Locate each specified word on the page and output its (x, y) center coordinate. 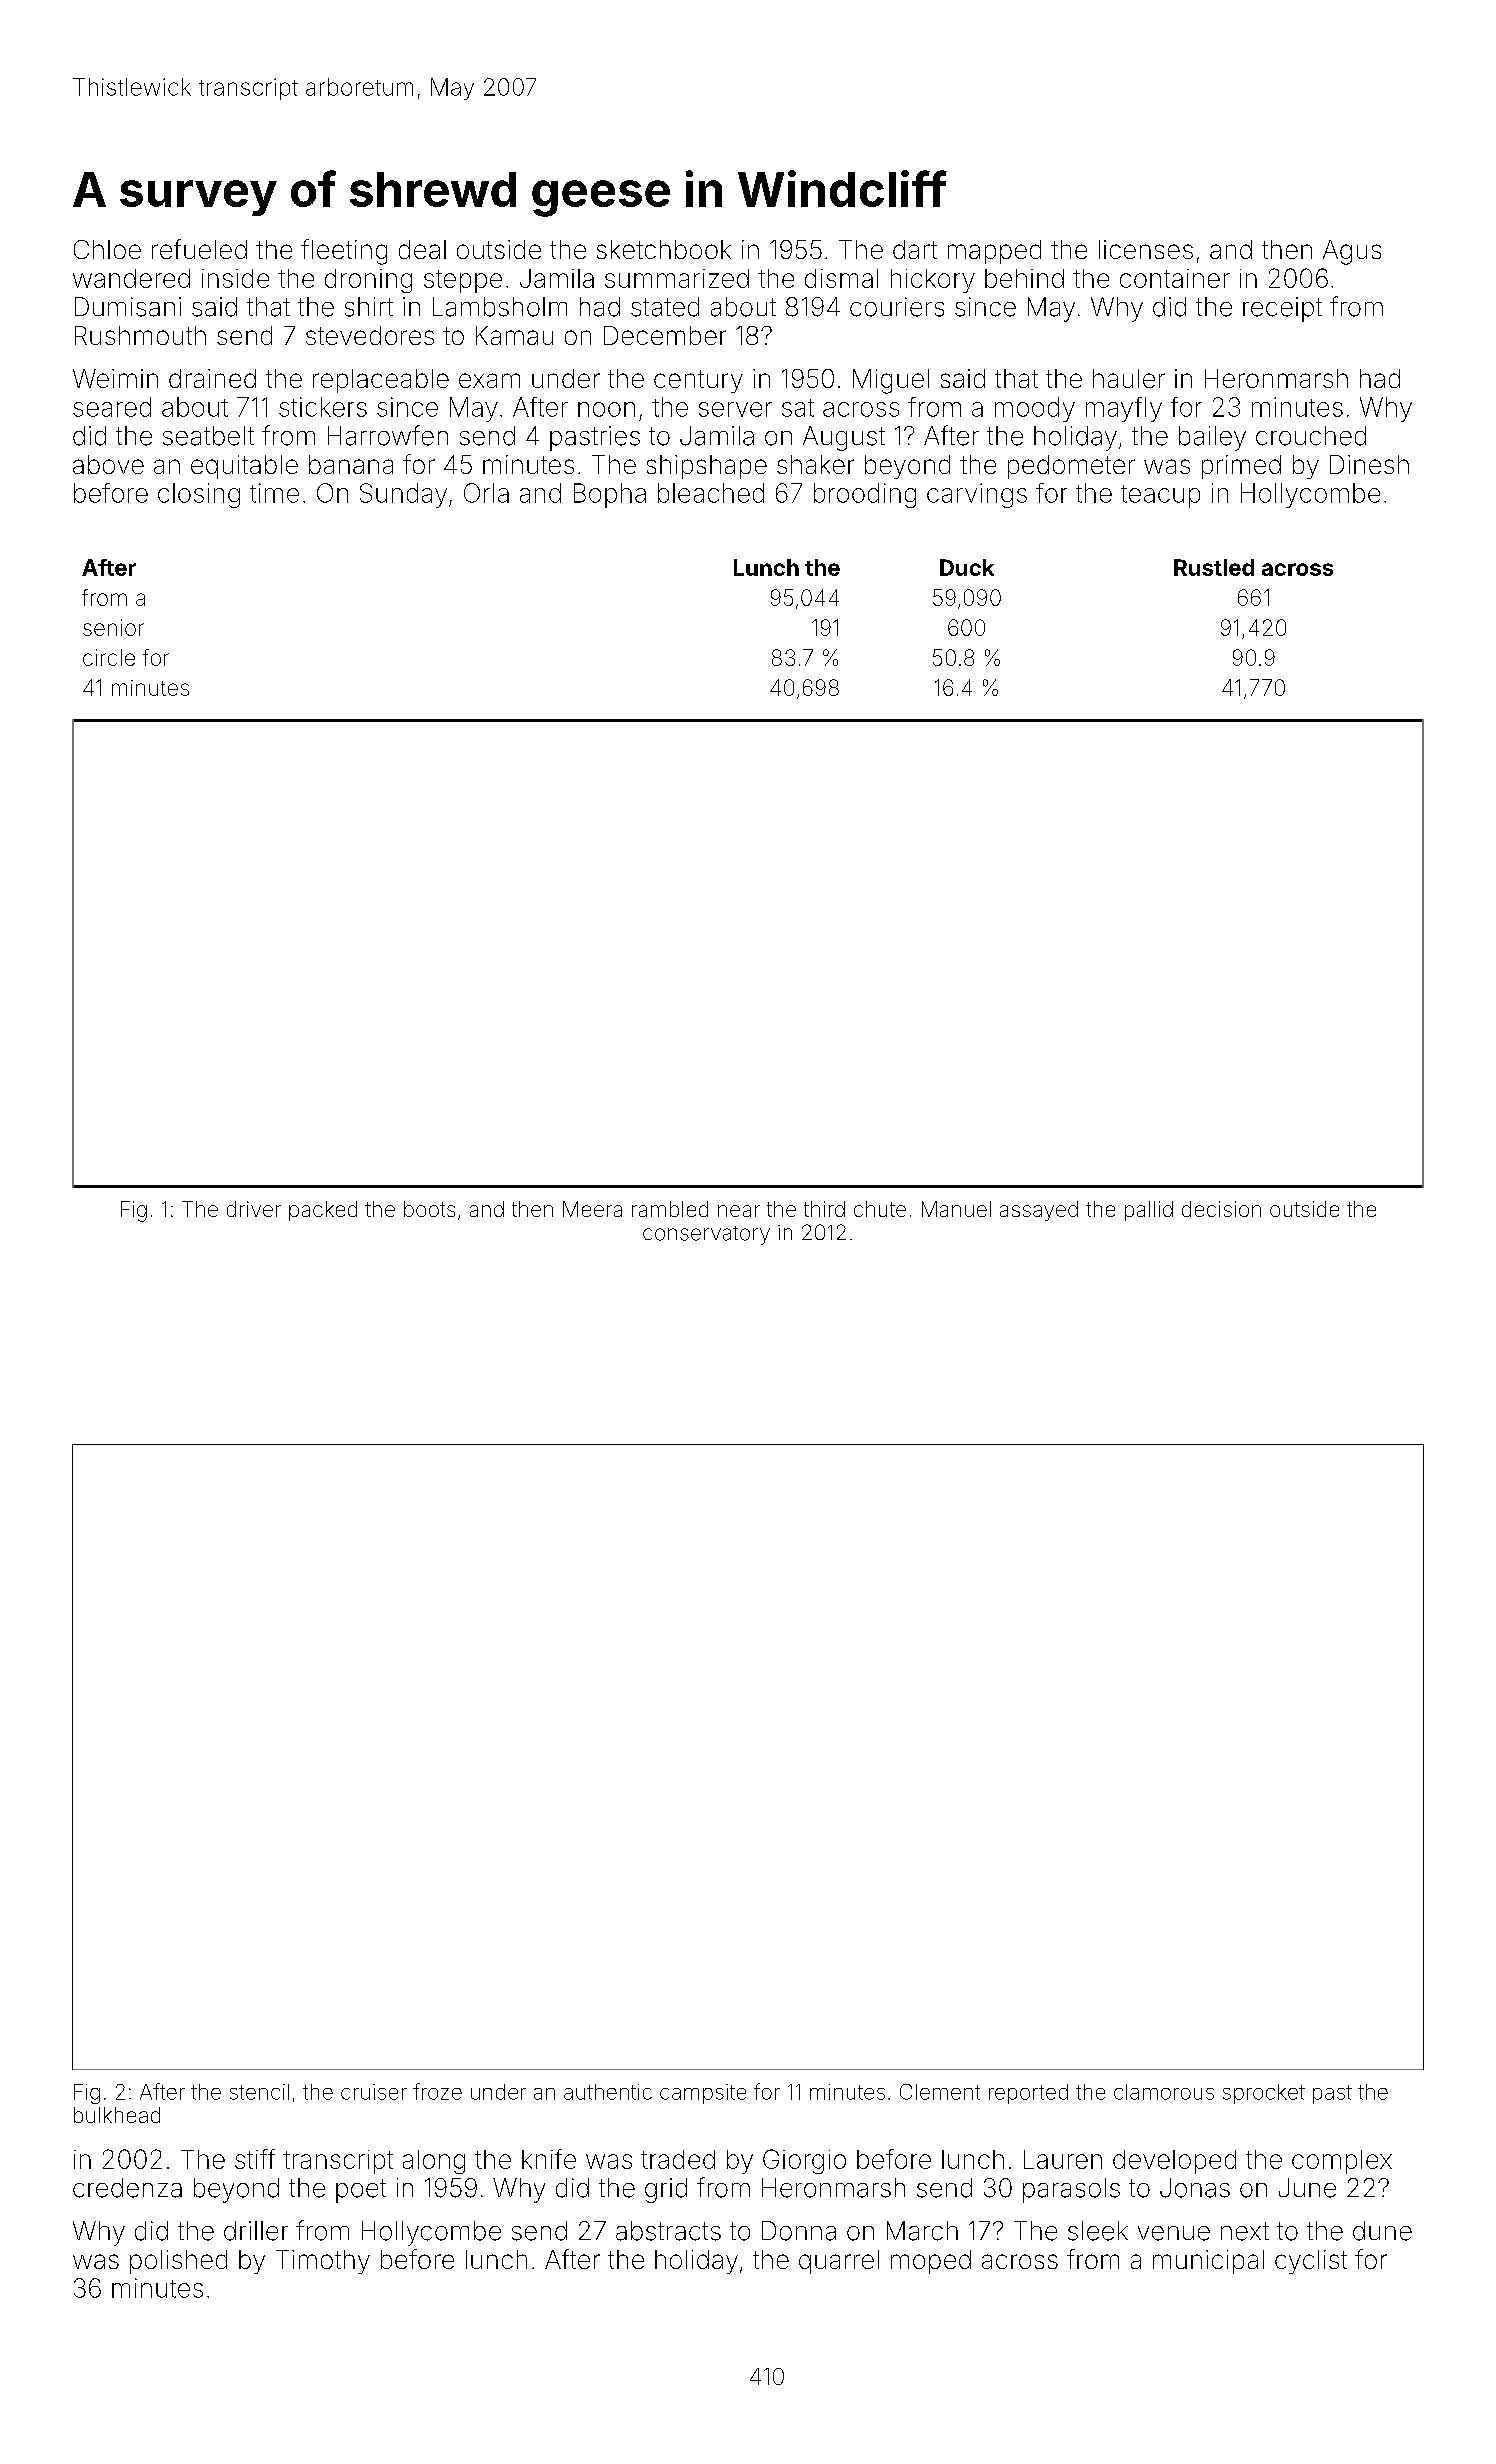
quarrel (839, 2262)
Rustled (1214, 567)
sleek (1098, 2231)
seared (112, 407)
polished (178, 2262)
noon (606, 409)
